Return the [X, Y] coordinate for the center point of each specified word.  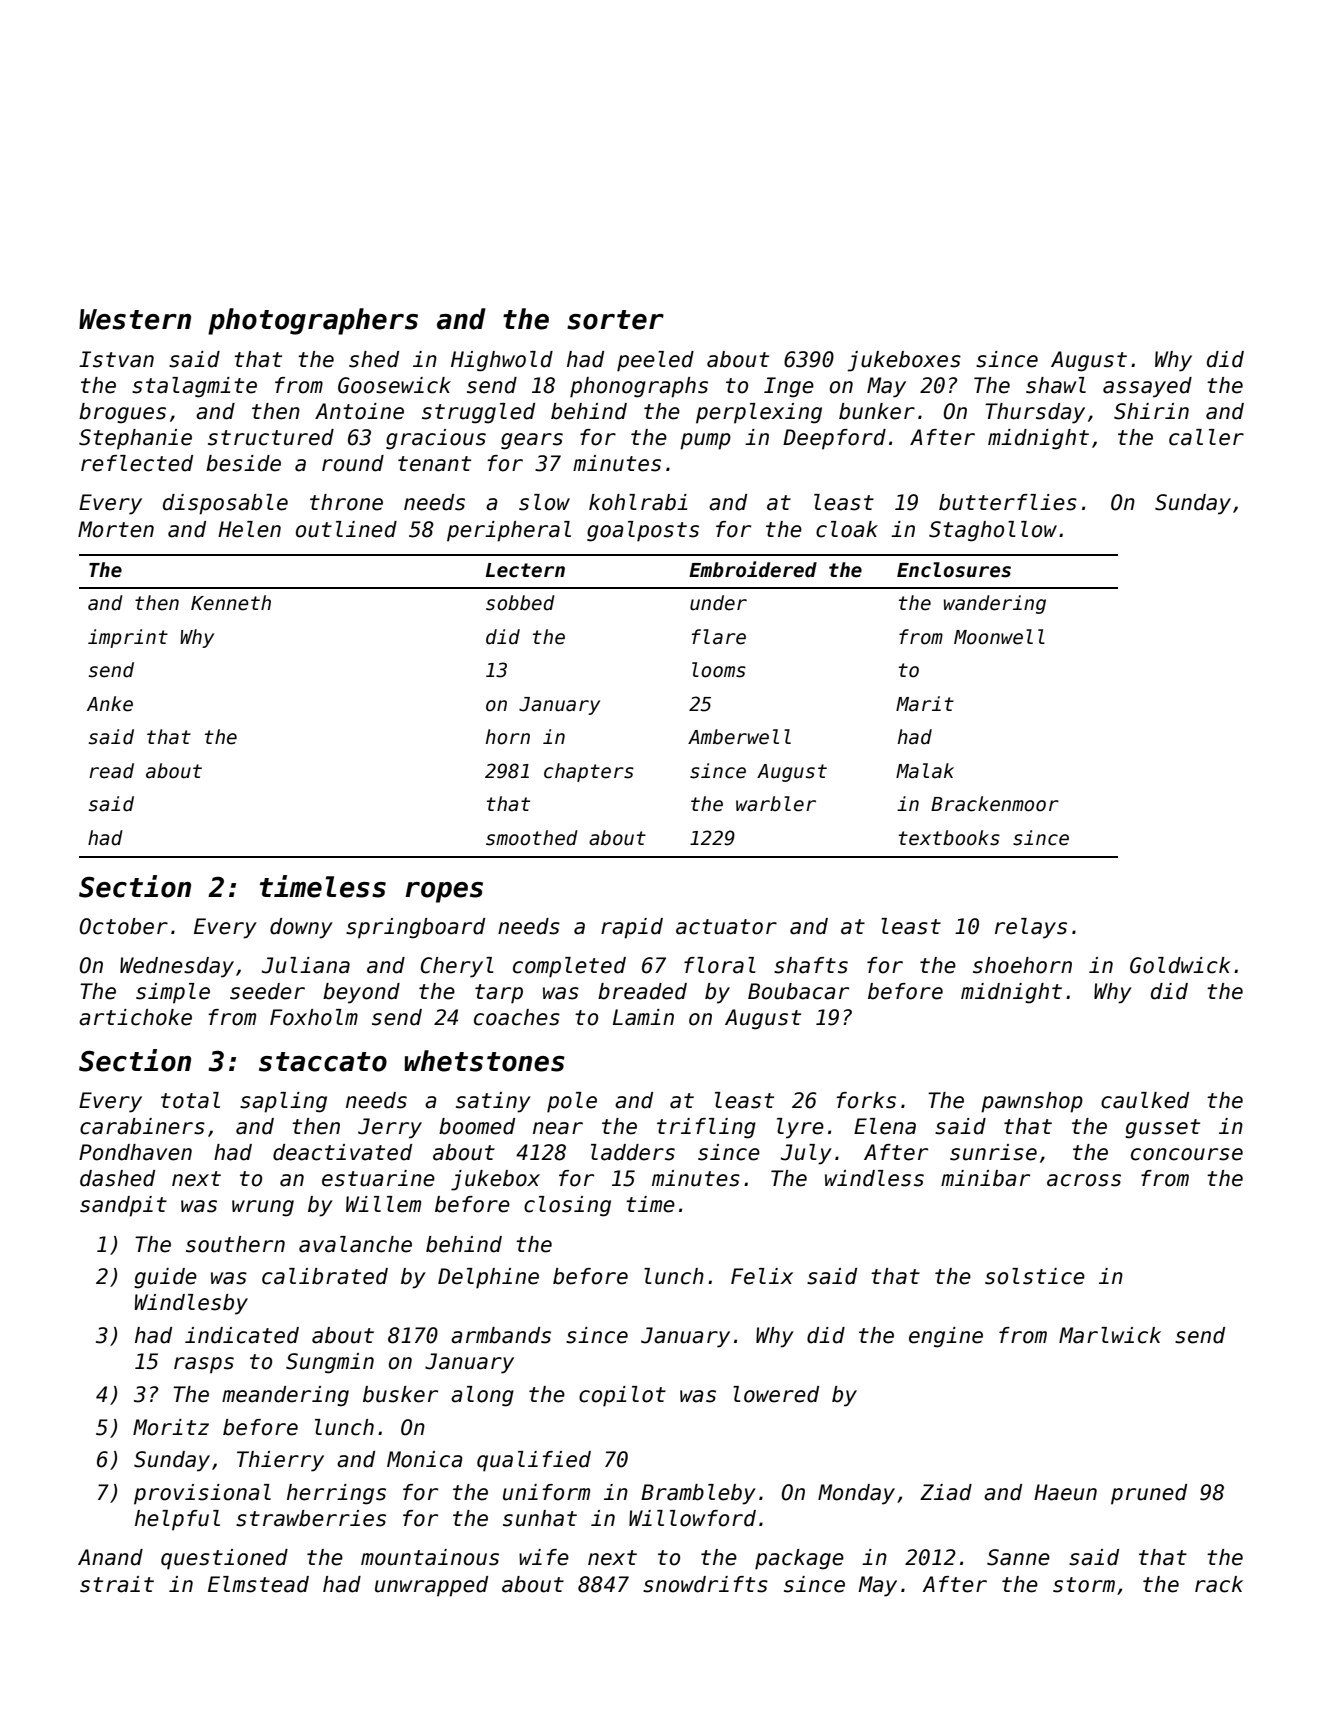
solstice [1035, 1276]
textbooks [949, 838]
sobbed [520, 603]
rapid [632, 928]
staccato [323, 1062]
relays [1031, 928]
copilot [622, 1396]
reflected [137, 463]
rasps [204, 1365]
